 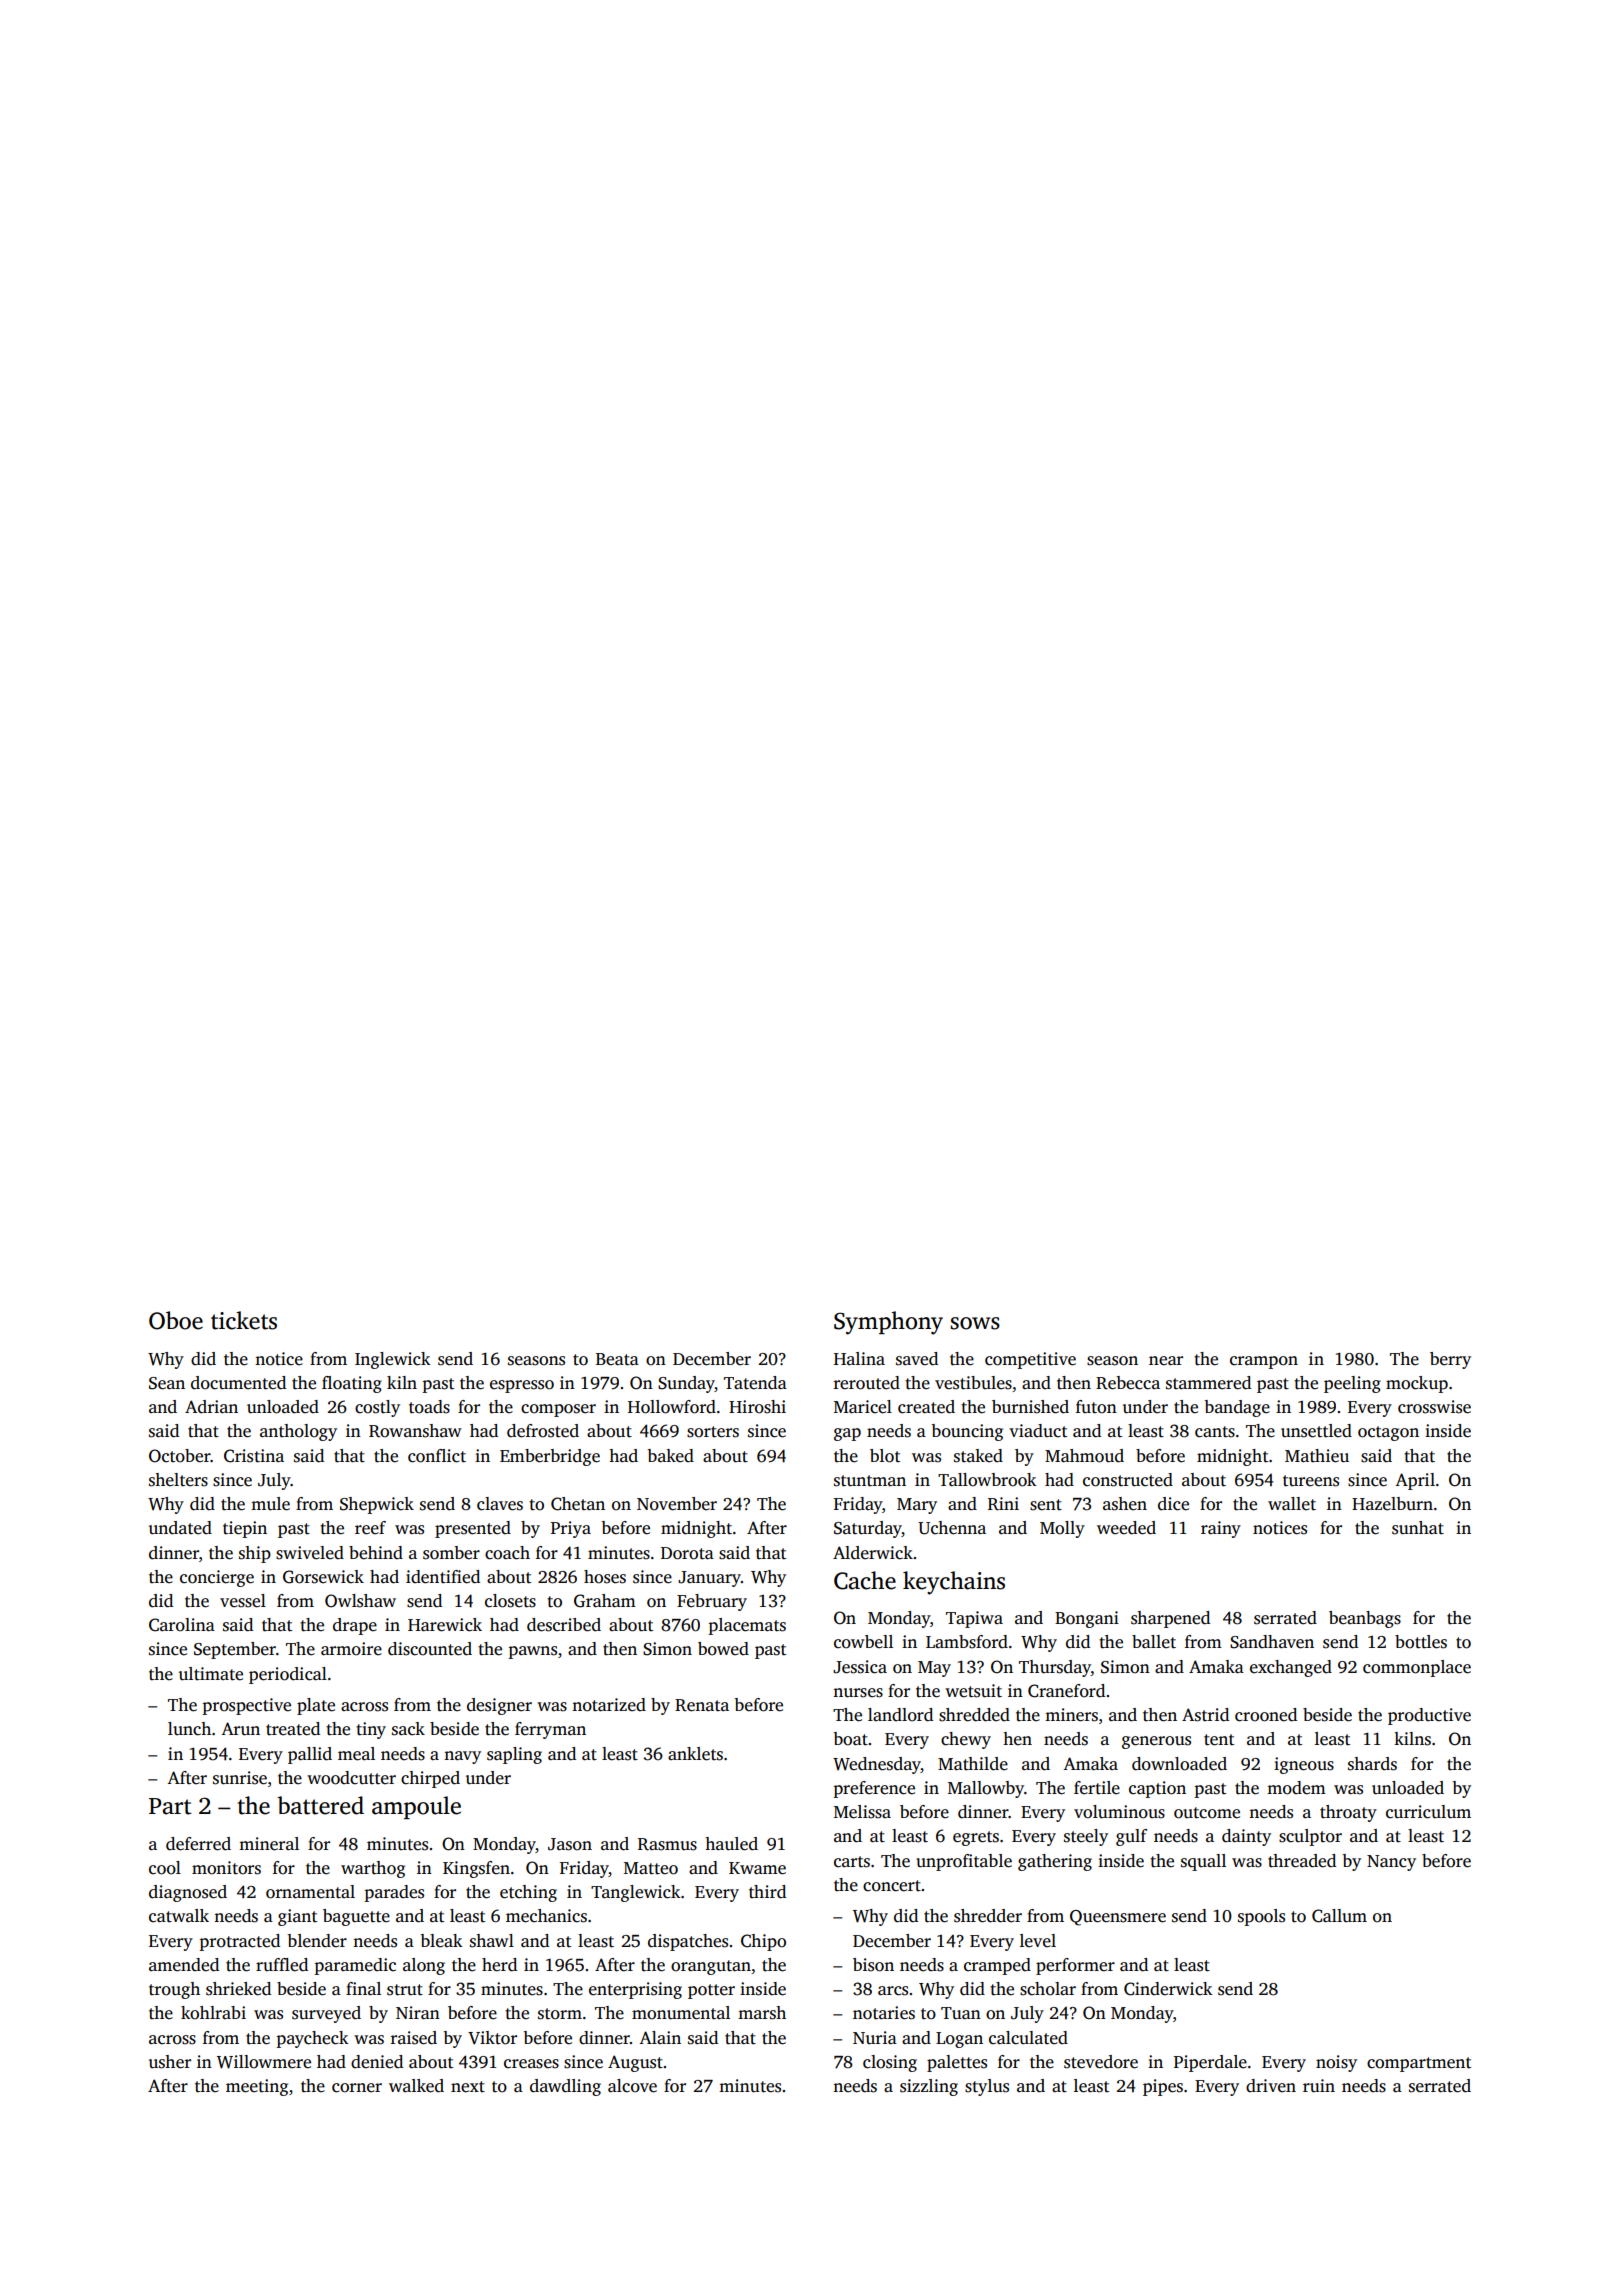 What do you see at coordinates (1450, 1360) in the image?
I see `berry` at bounding box center [1450, 1360].
